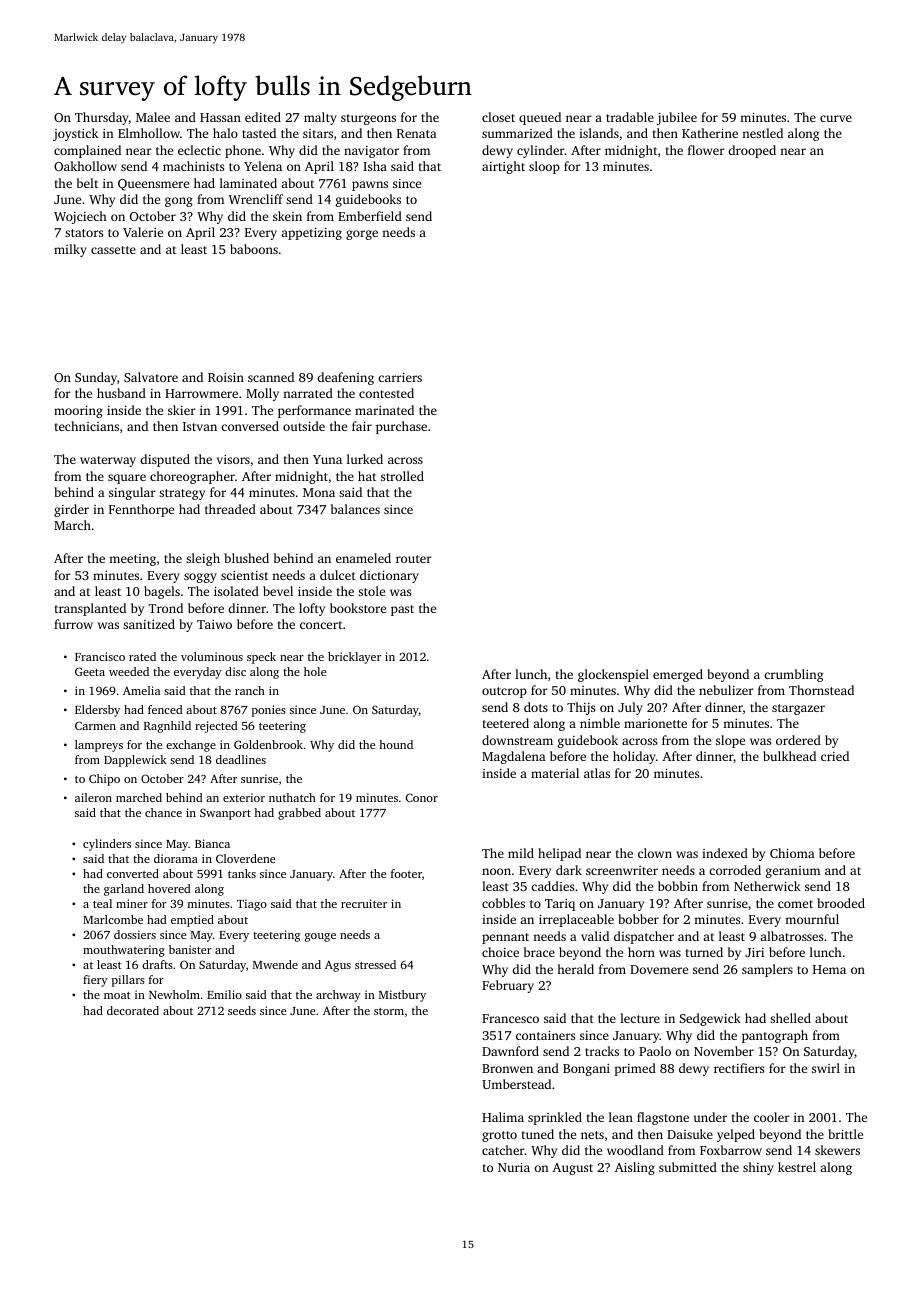 The height and width of the screenshot is (1308, 924). What do you see at coordinates (678, 675) in the screenshot?
I see `emerged` at bounding box center [678, 675].
